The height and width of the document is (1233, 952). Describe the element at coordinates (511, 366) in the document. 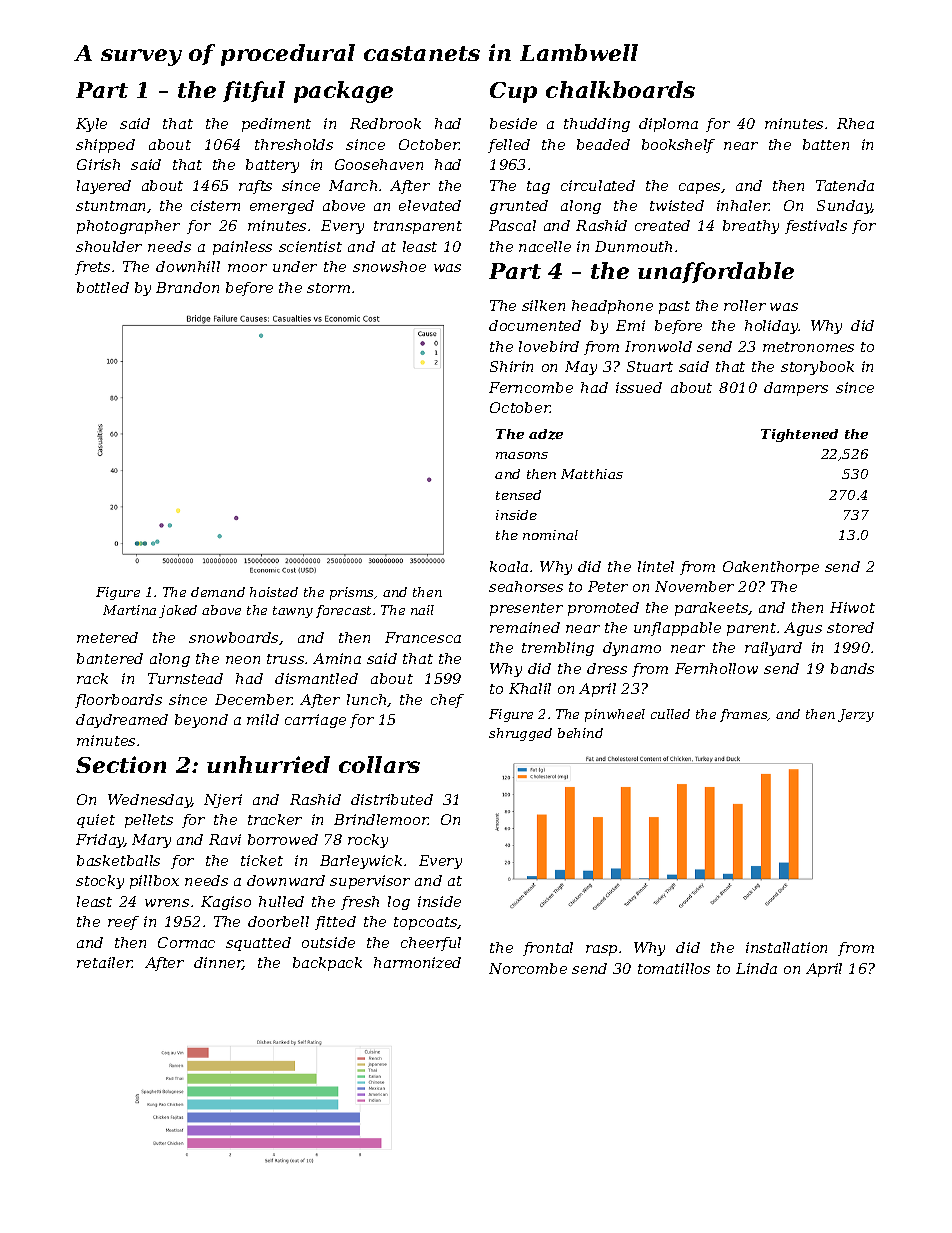

I see `Shirin` at that location.
